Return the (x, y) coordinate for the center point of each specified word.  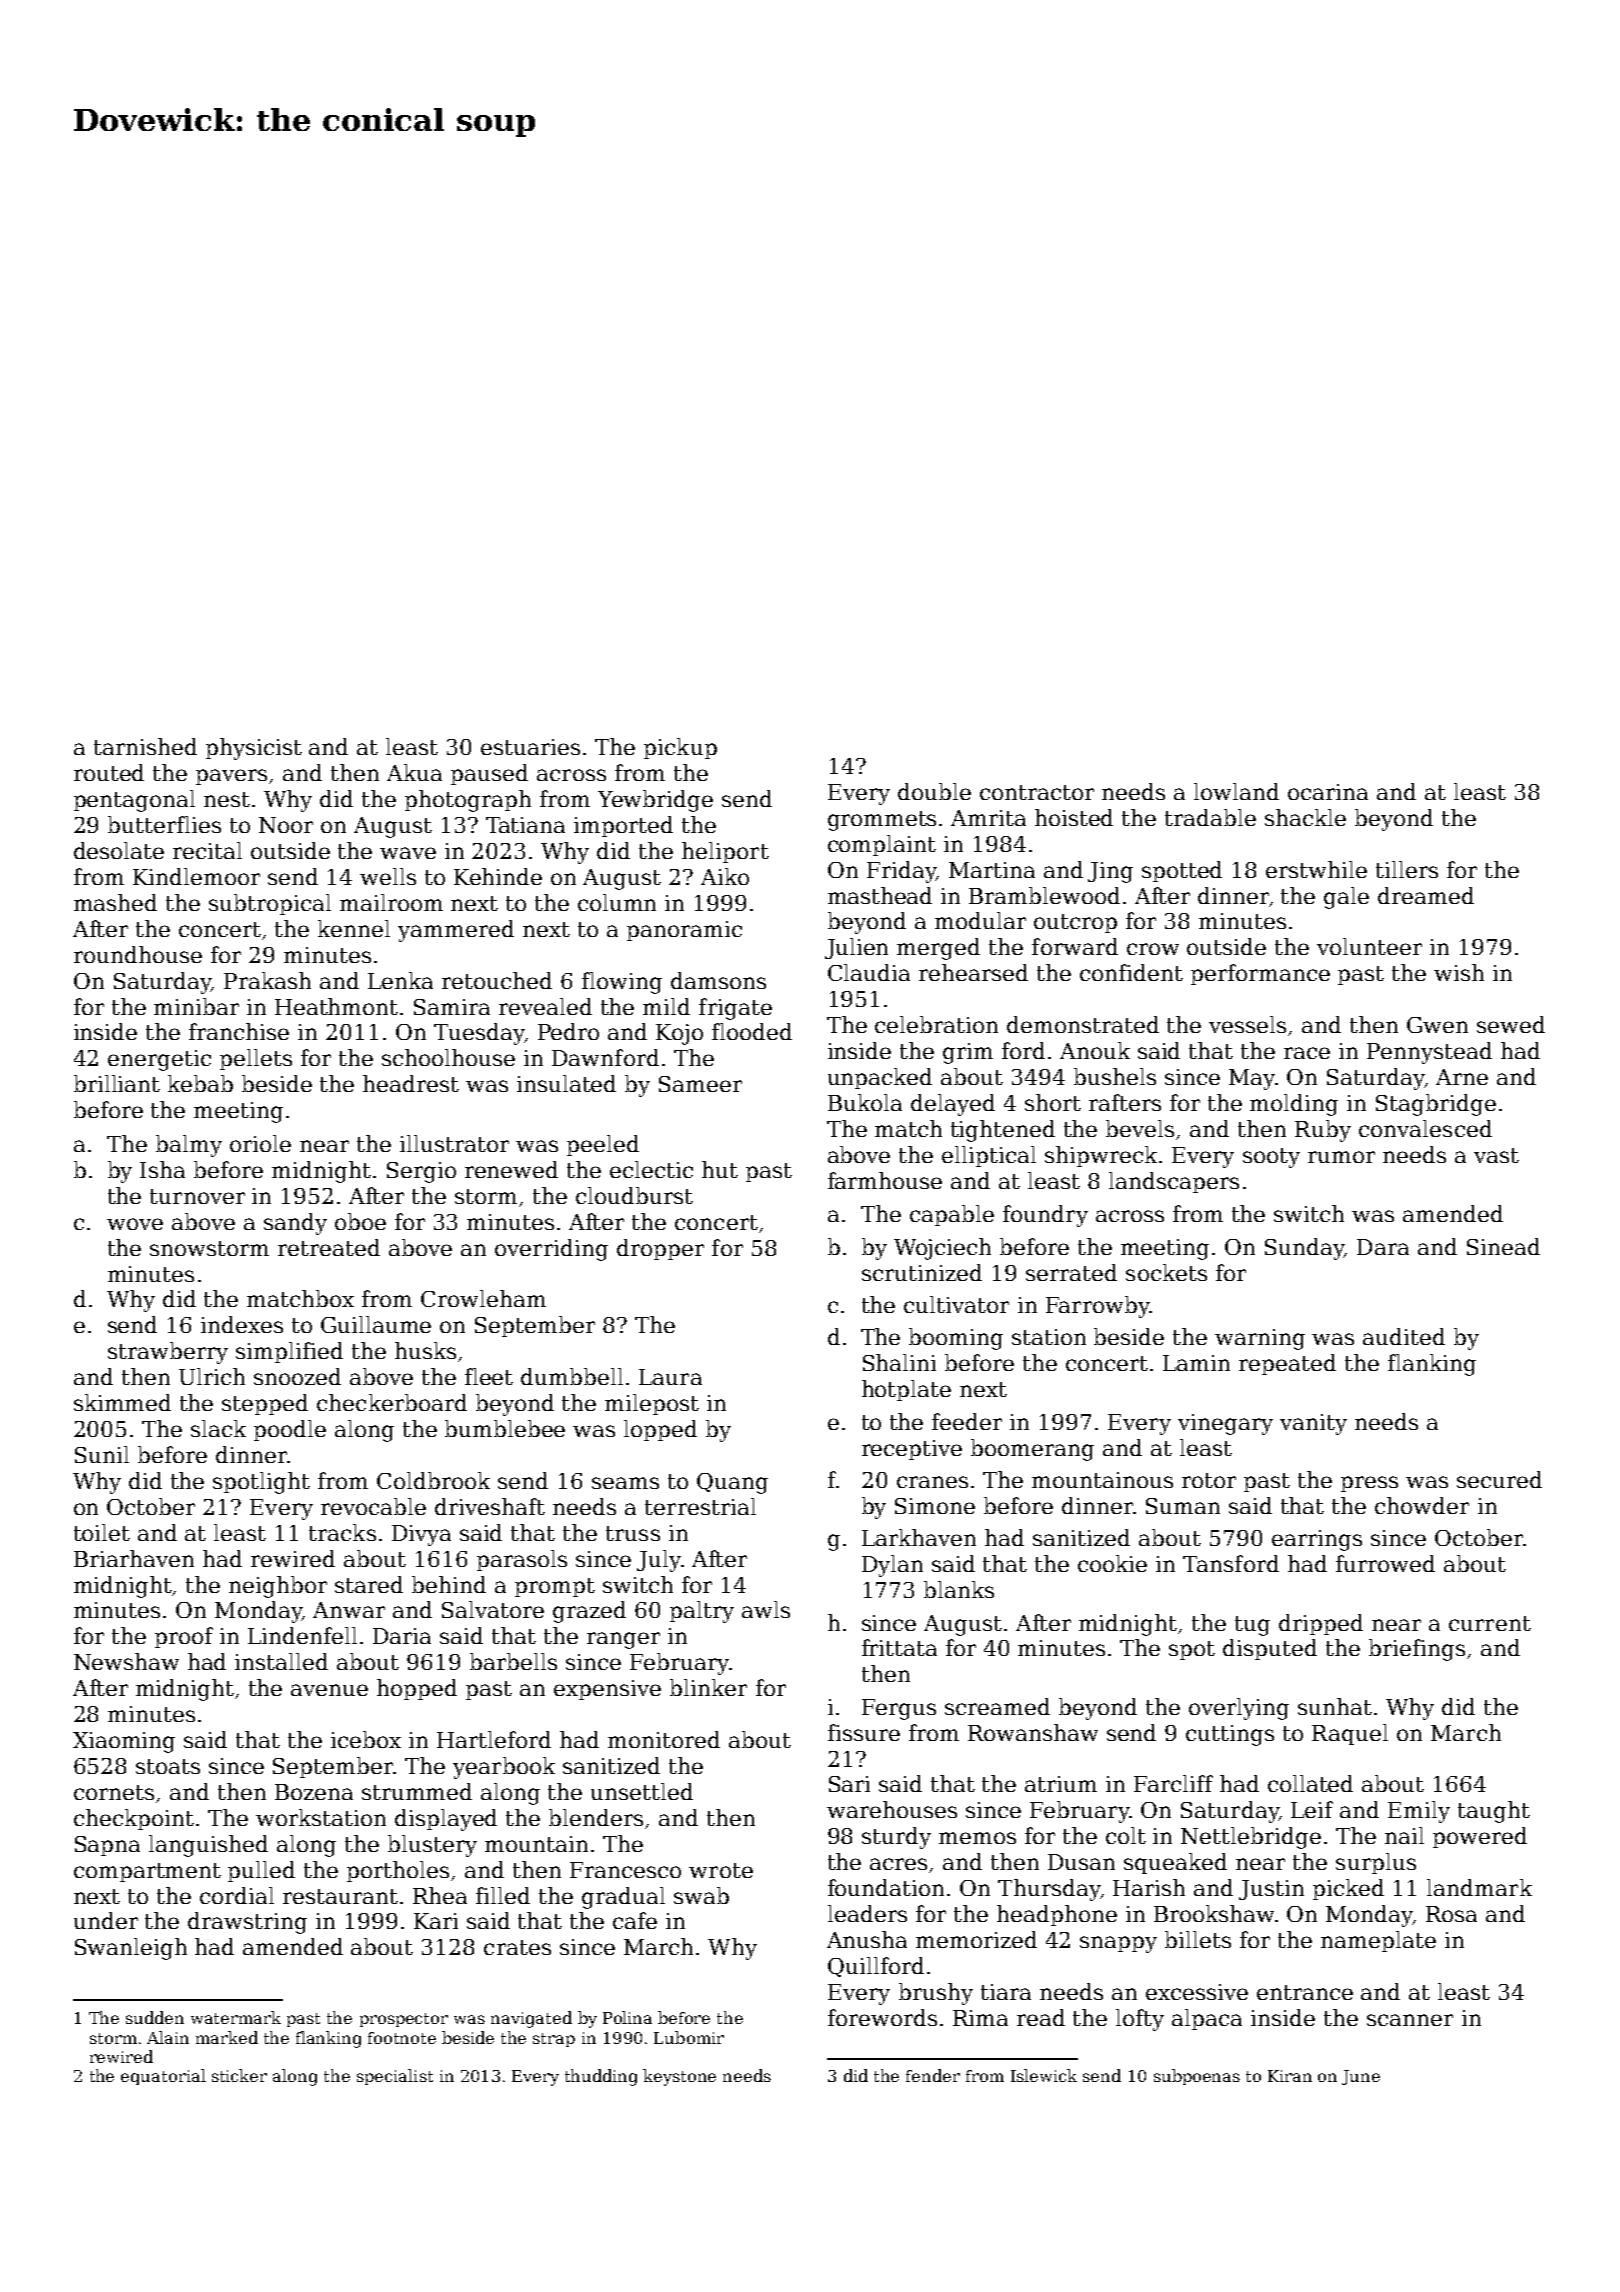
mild (666, 1006)
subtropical (270, 904)
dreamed (1426, 895)
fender (933, 2075)
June (1361, 2077)
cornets (114, 1792)
